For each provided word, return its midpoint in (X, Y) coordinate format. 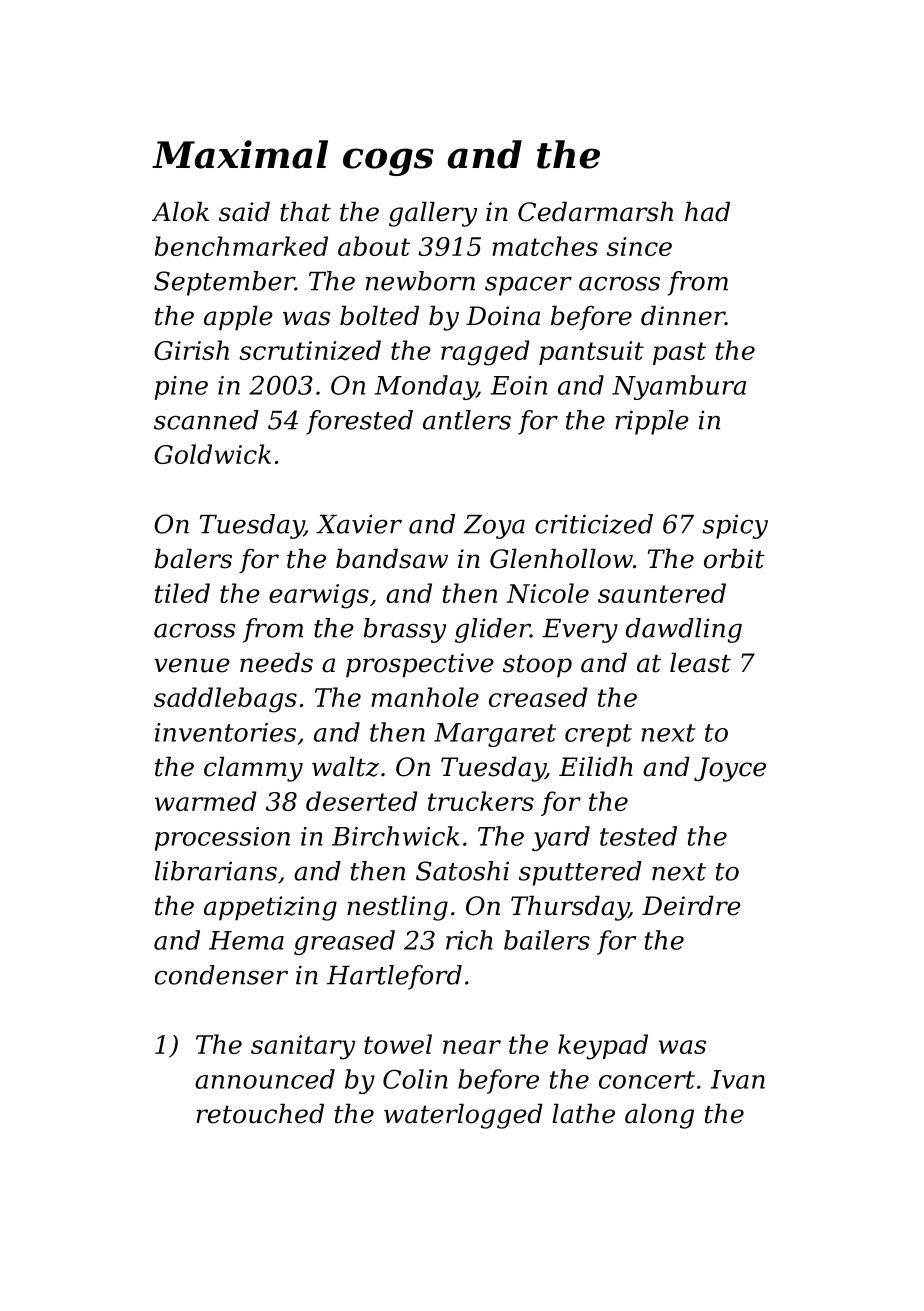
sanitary (303, 1047)
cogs (388, 162)
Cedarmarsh (595, 211)
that (305, 211)
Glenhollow (561, 558)
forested (359, 422)
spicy (735, 526)
